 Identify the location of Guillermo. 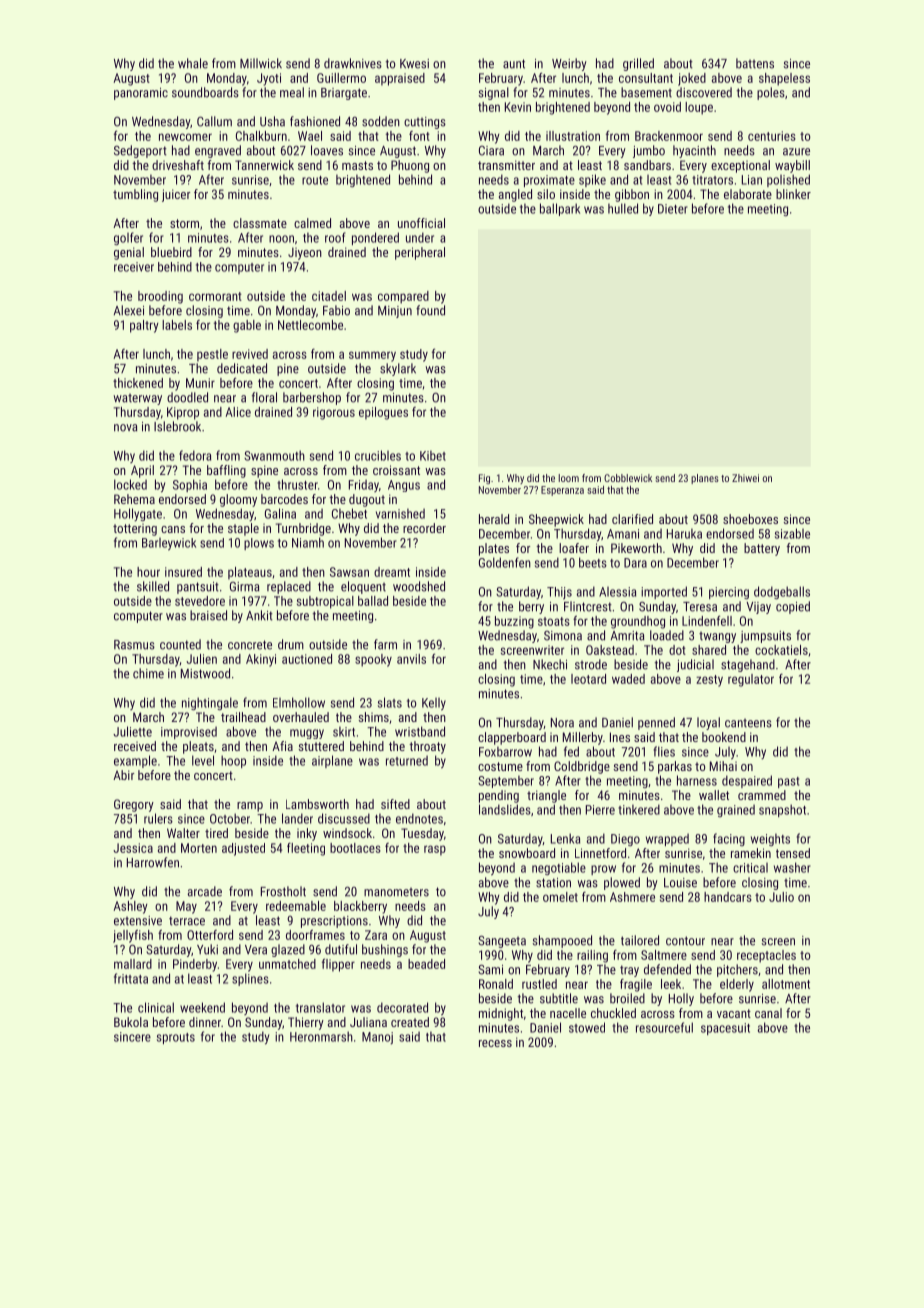
(341, 78).
